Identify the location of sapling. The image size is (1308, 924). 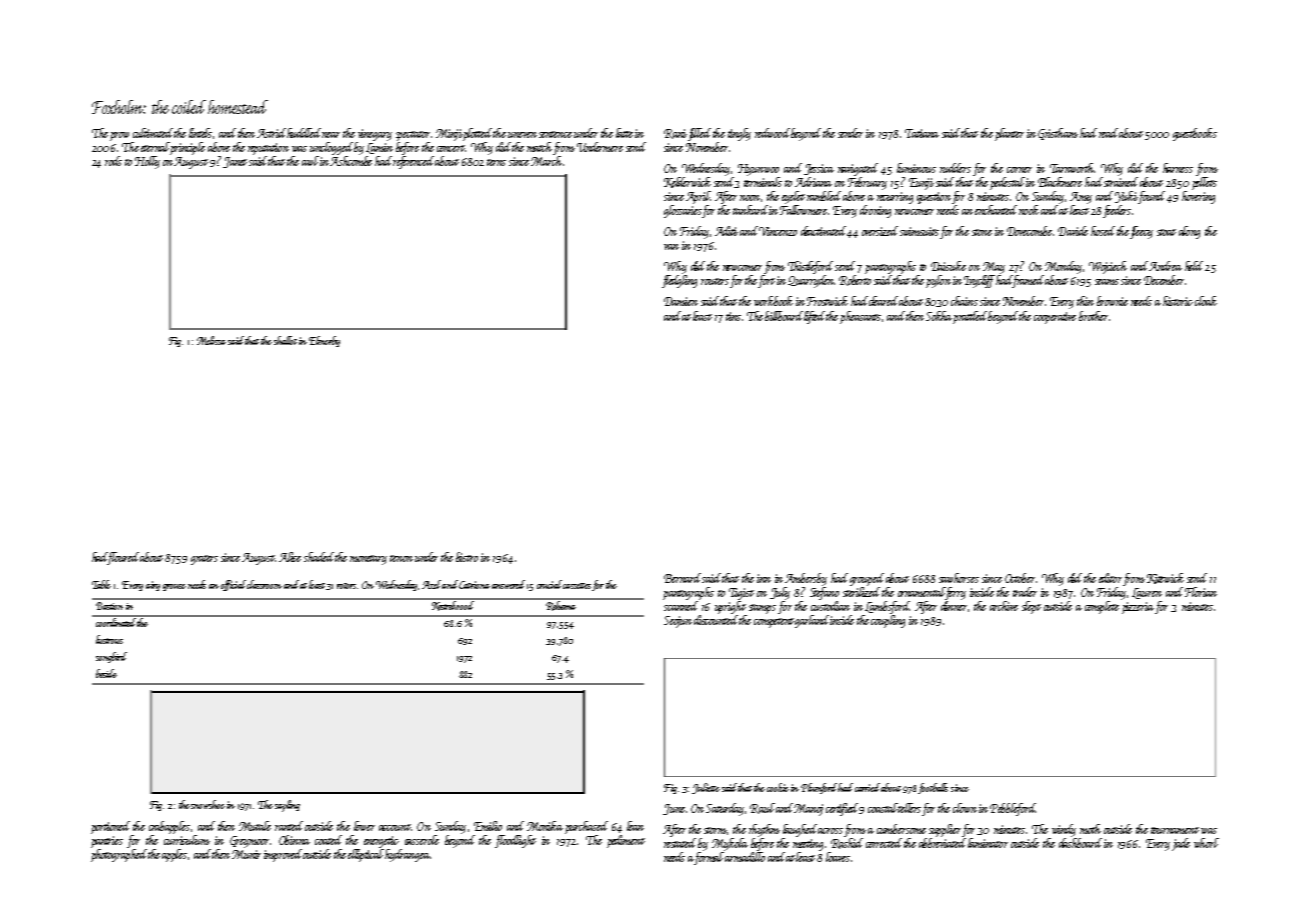
(287, 806).
